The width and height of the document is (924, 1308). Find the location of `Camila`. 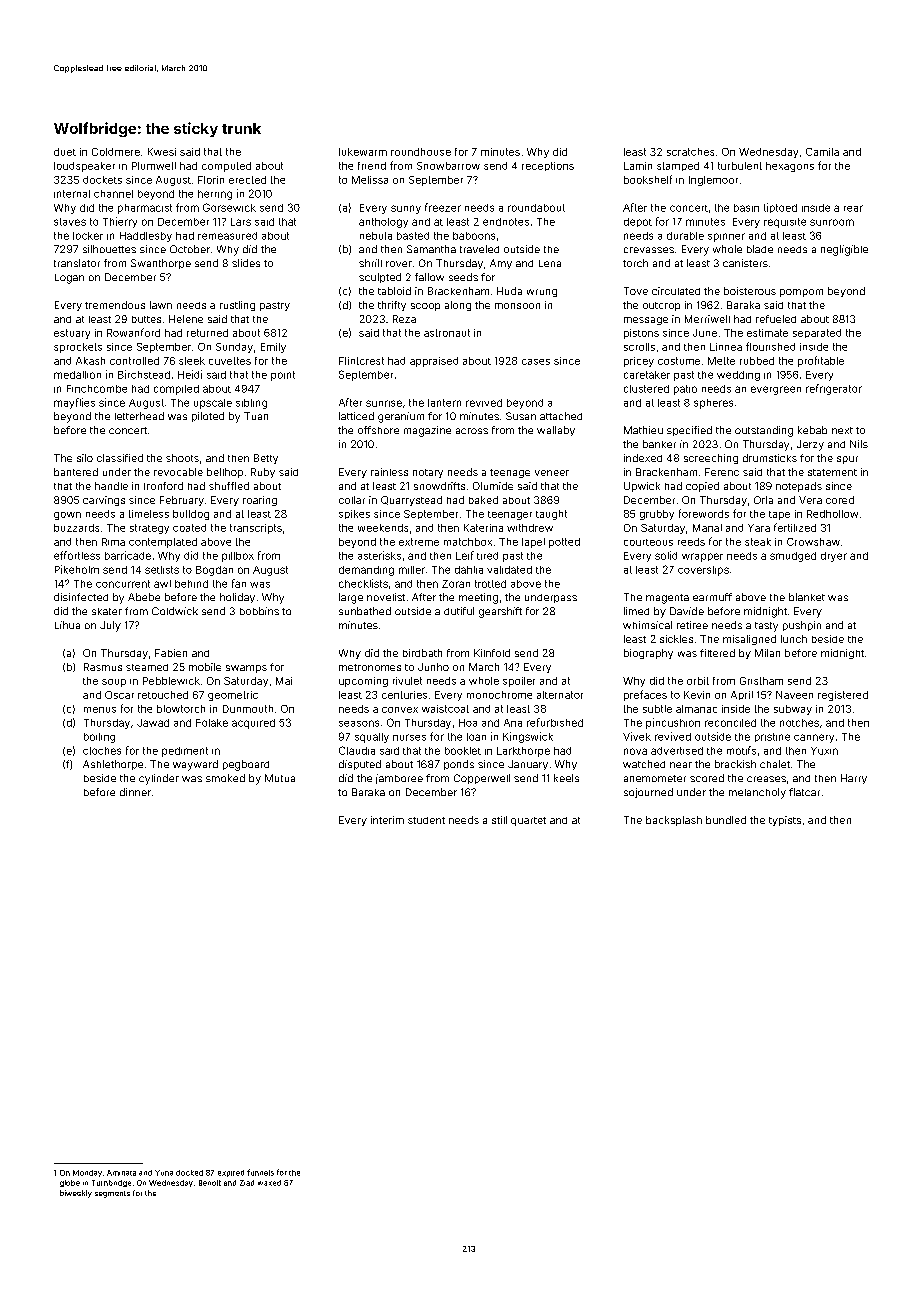

Camila is located at coordinates (822, 152).
